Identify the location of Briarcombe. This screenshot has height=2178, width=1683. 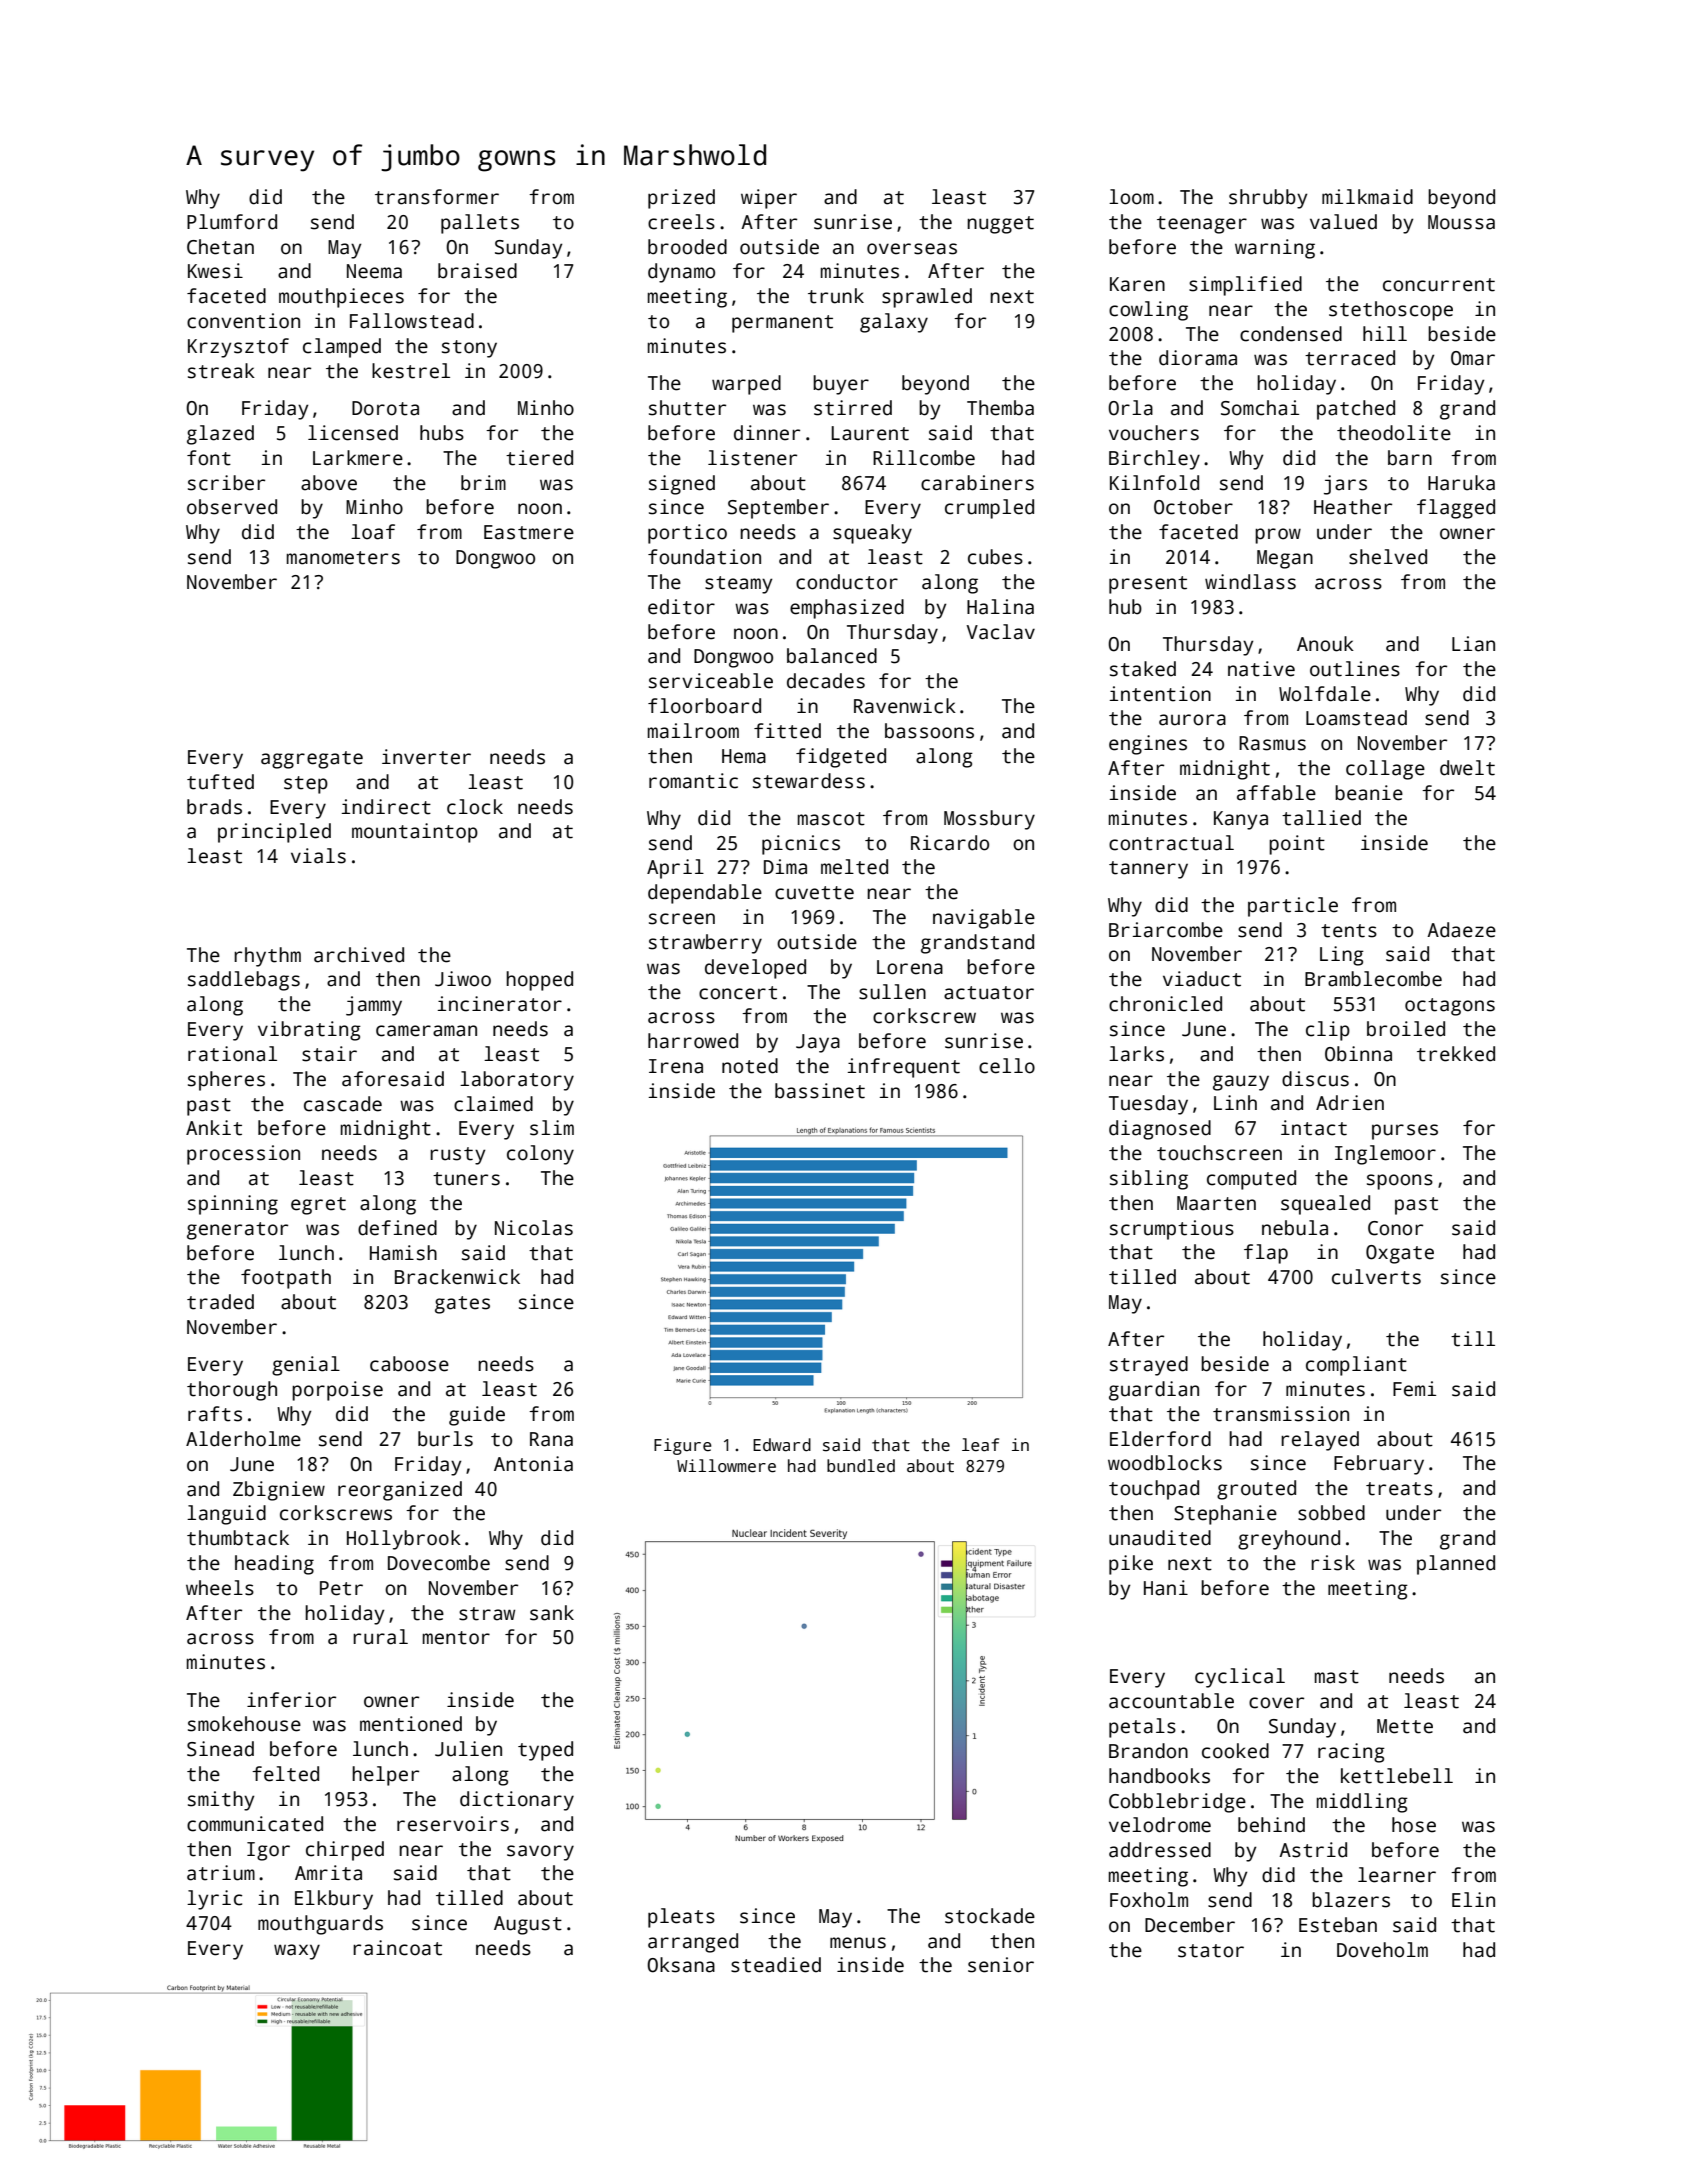
(1166, 930).
